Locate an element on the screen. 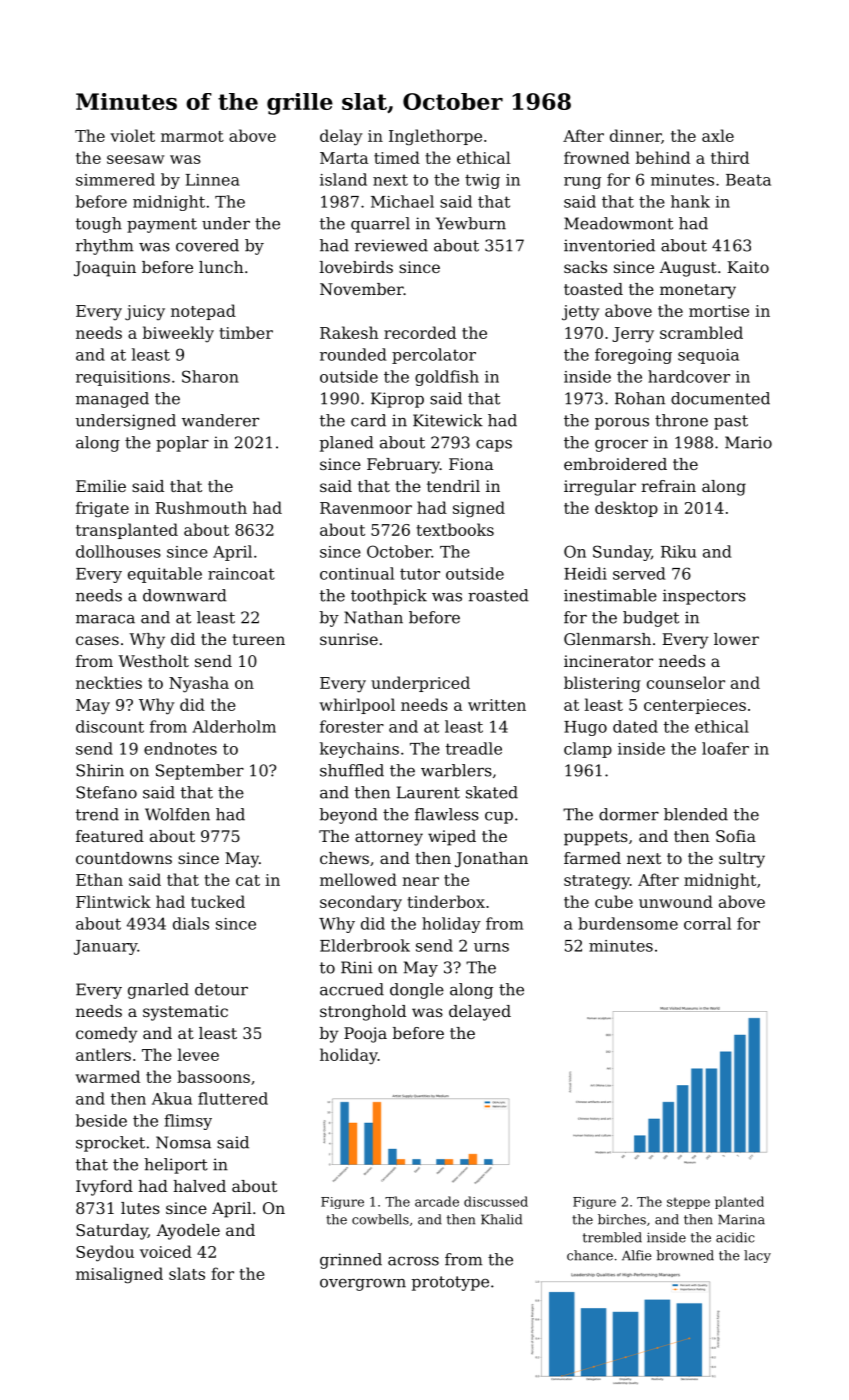 The width and height of the screenshot is (849, 1400). loafer is located at coordinates (725, 748).
